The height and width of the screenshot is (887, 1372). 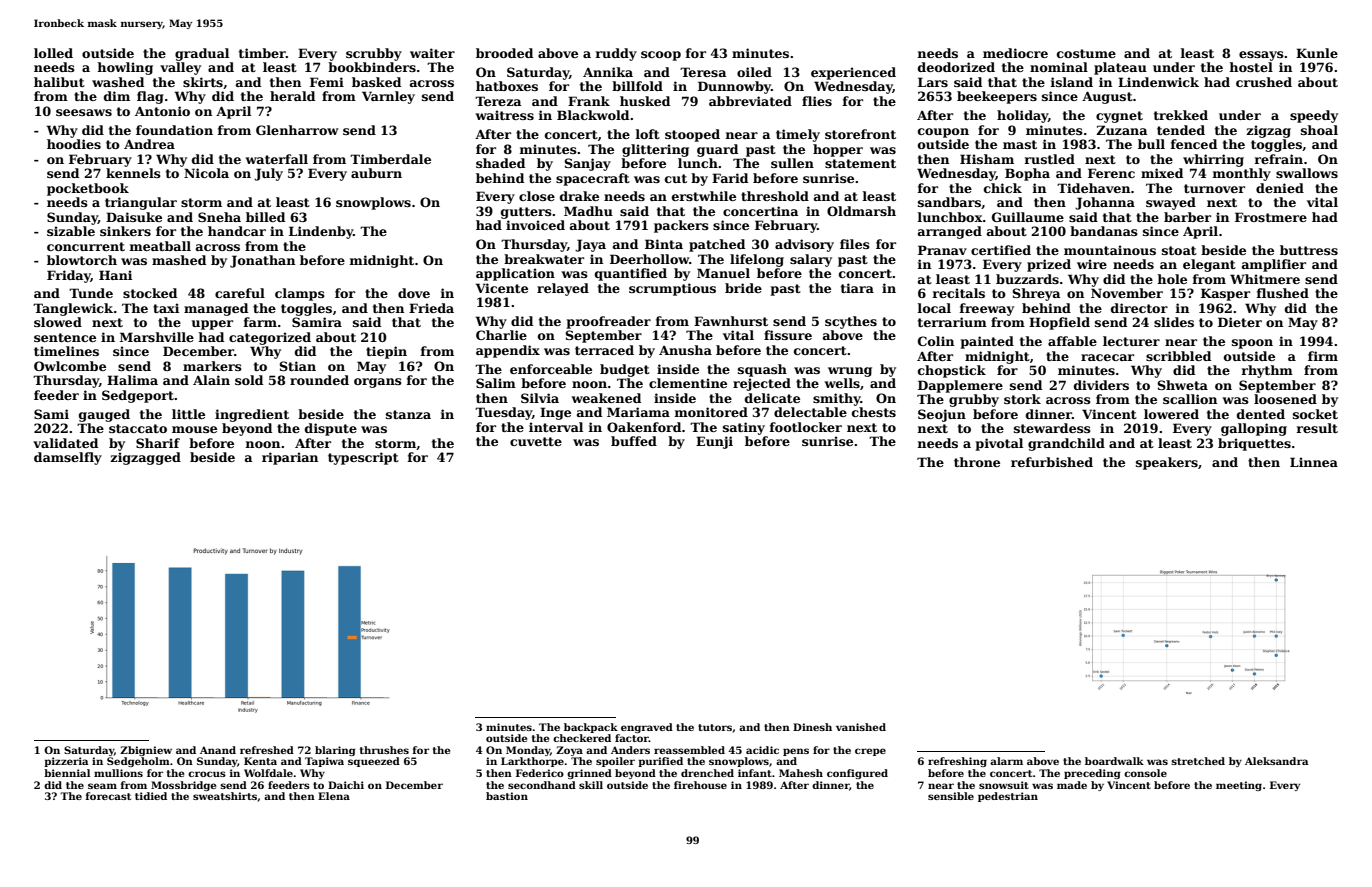 I want to click on chests, so click(x=874, y=412).
